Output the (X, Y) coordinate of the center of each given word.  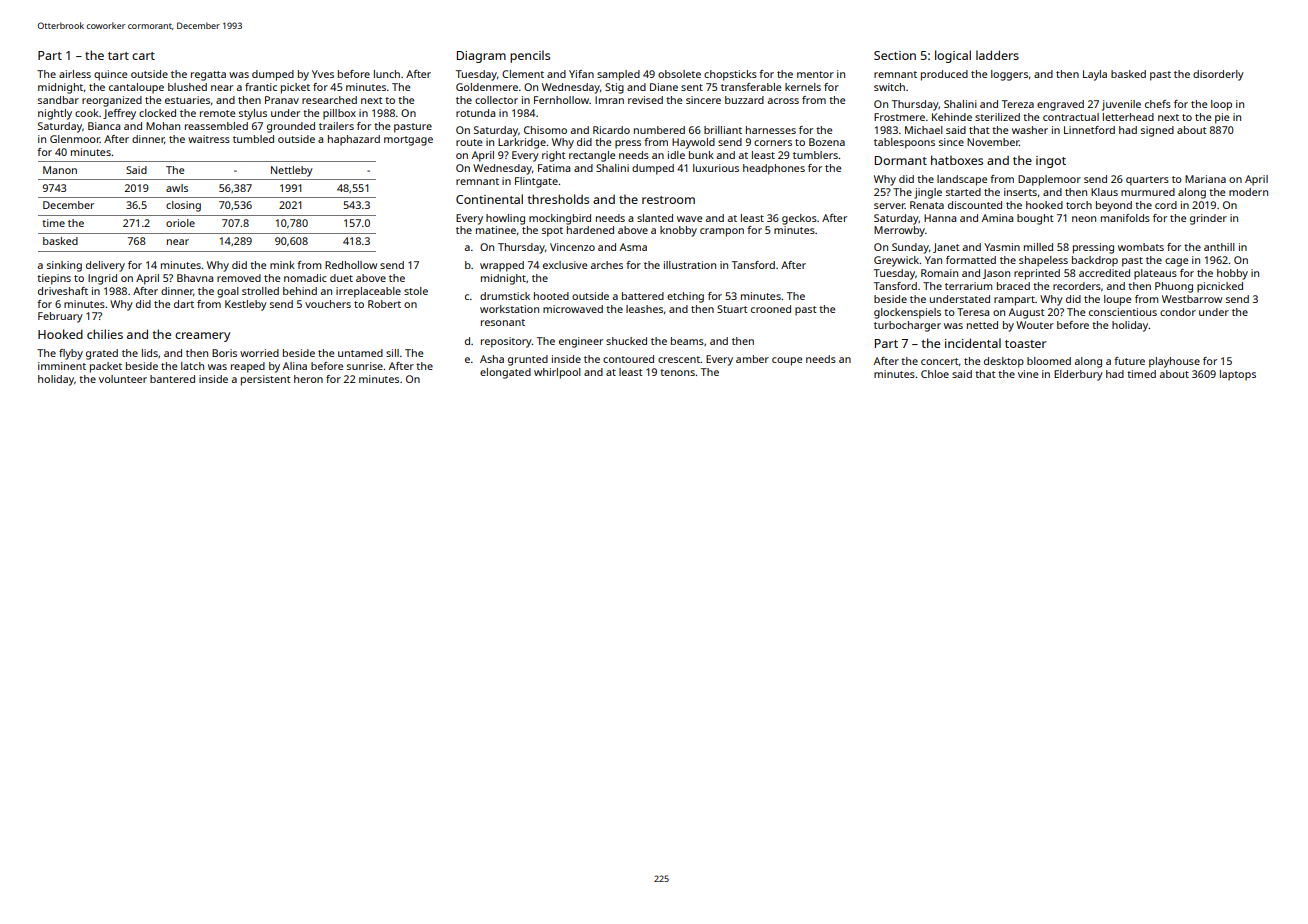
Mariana (1205, 179)
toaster (1025, 344)
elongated (505, 373)
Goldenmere (487, 87)
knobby (678, 231)
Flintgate (536, 182)
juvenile (1121, 105)
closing (183, 206)
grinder (1208, 219)
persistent (266, 380)
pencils (530, 56)
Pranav (282, 100)
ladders (997, 55)
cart (143, 56)
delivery (105, 266)
